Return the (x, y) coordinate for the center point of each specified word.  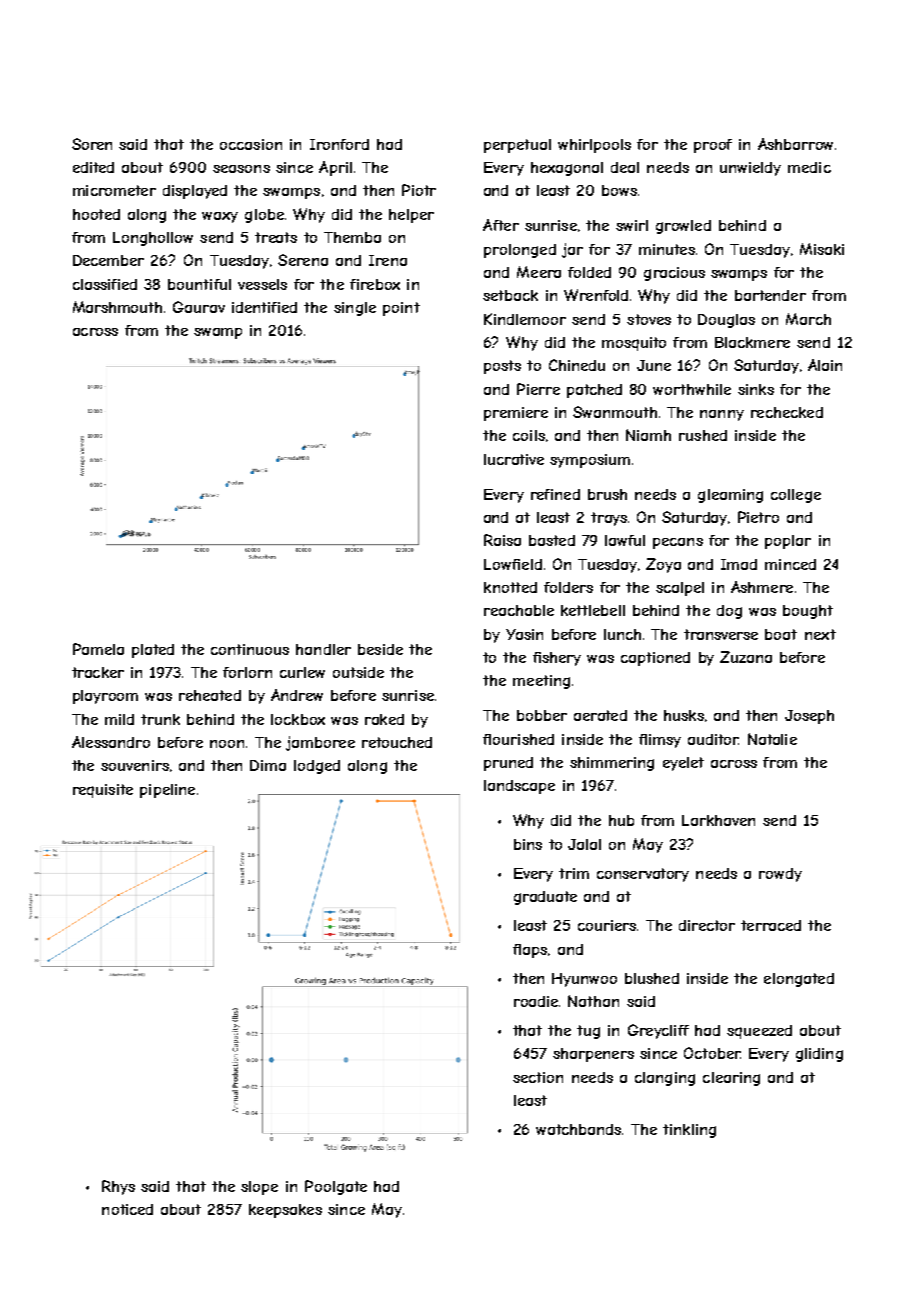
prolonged (520, 251)
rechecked (787, 412)
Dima (268, 765)
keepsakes (285, 1211)
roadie (536, 1001)
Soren (92, 144)
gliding (819, 1055)
